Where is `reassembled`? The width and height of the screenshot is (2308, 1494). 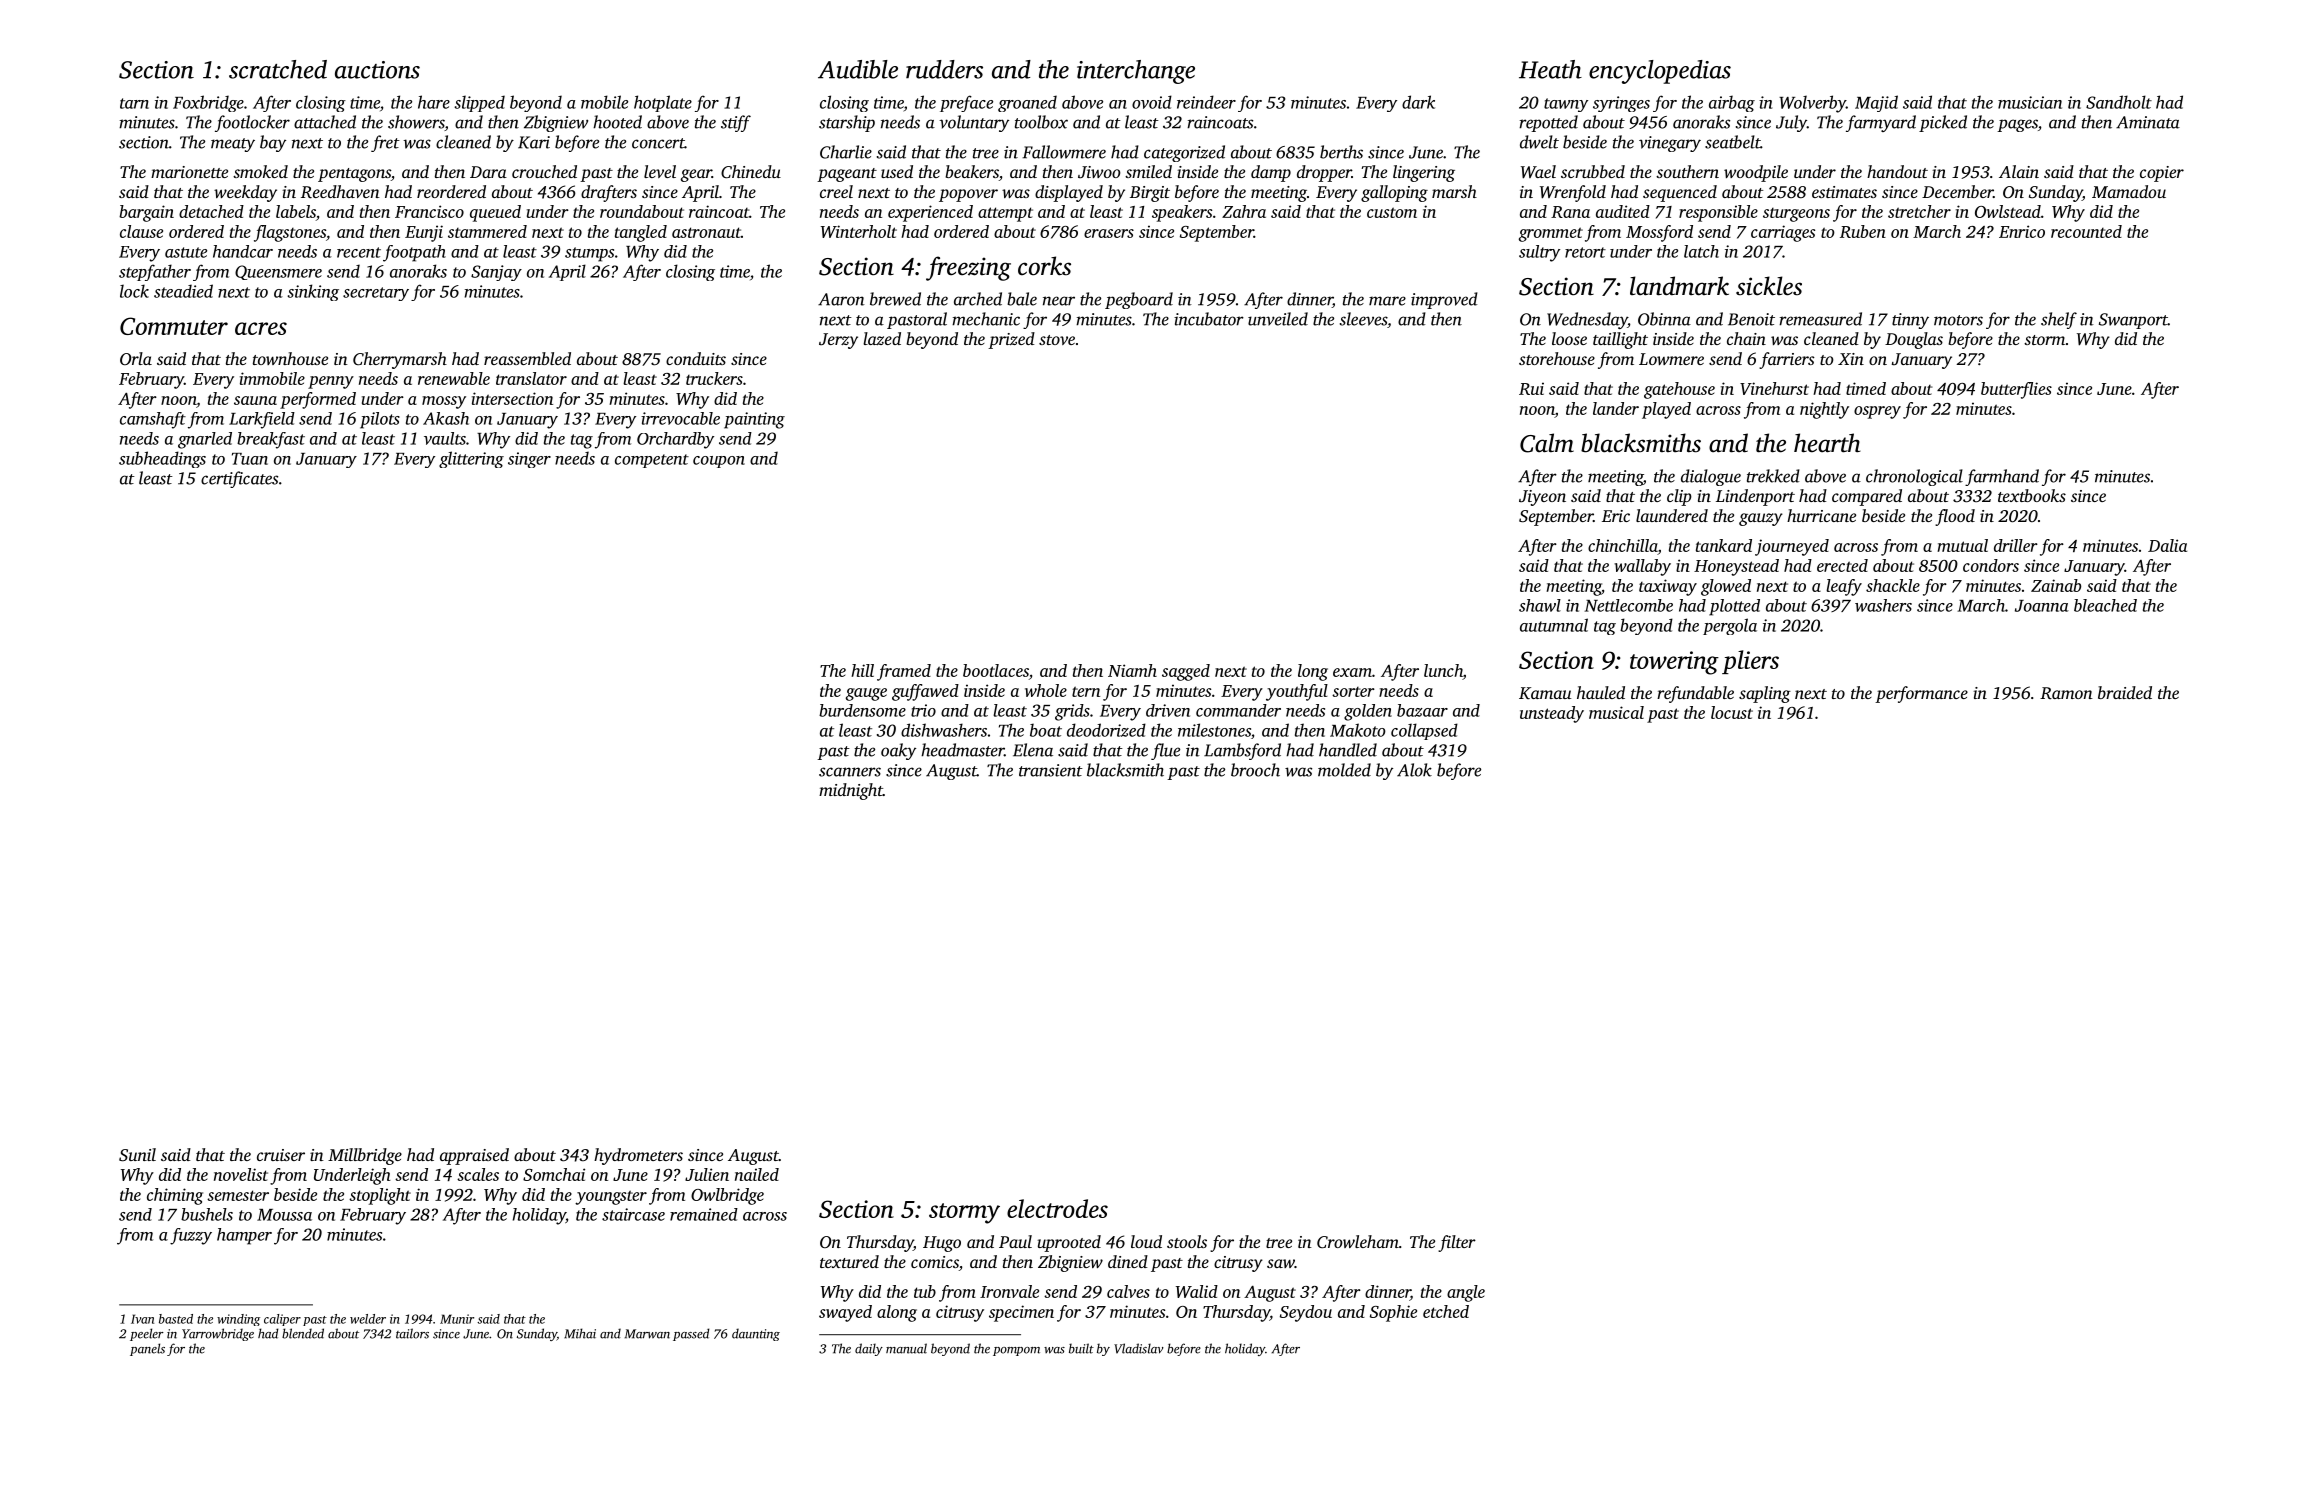 reassembled is located at coordinates (527, 358).
